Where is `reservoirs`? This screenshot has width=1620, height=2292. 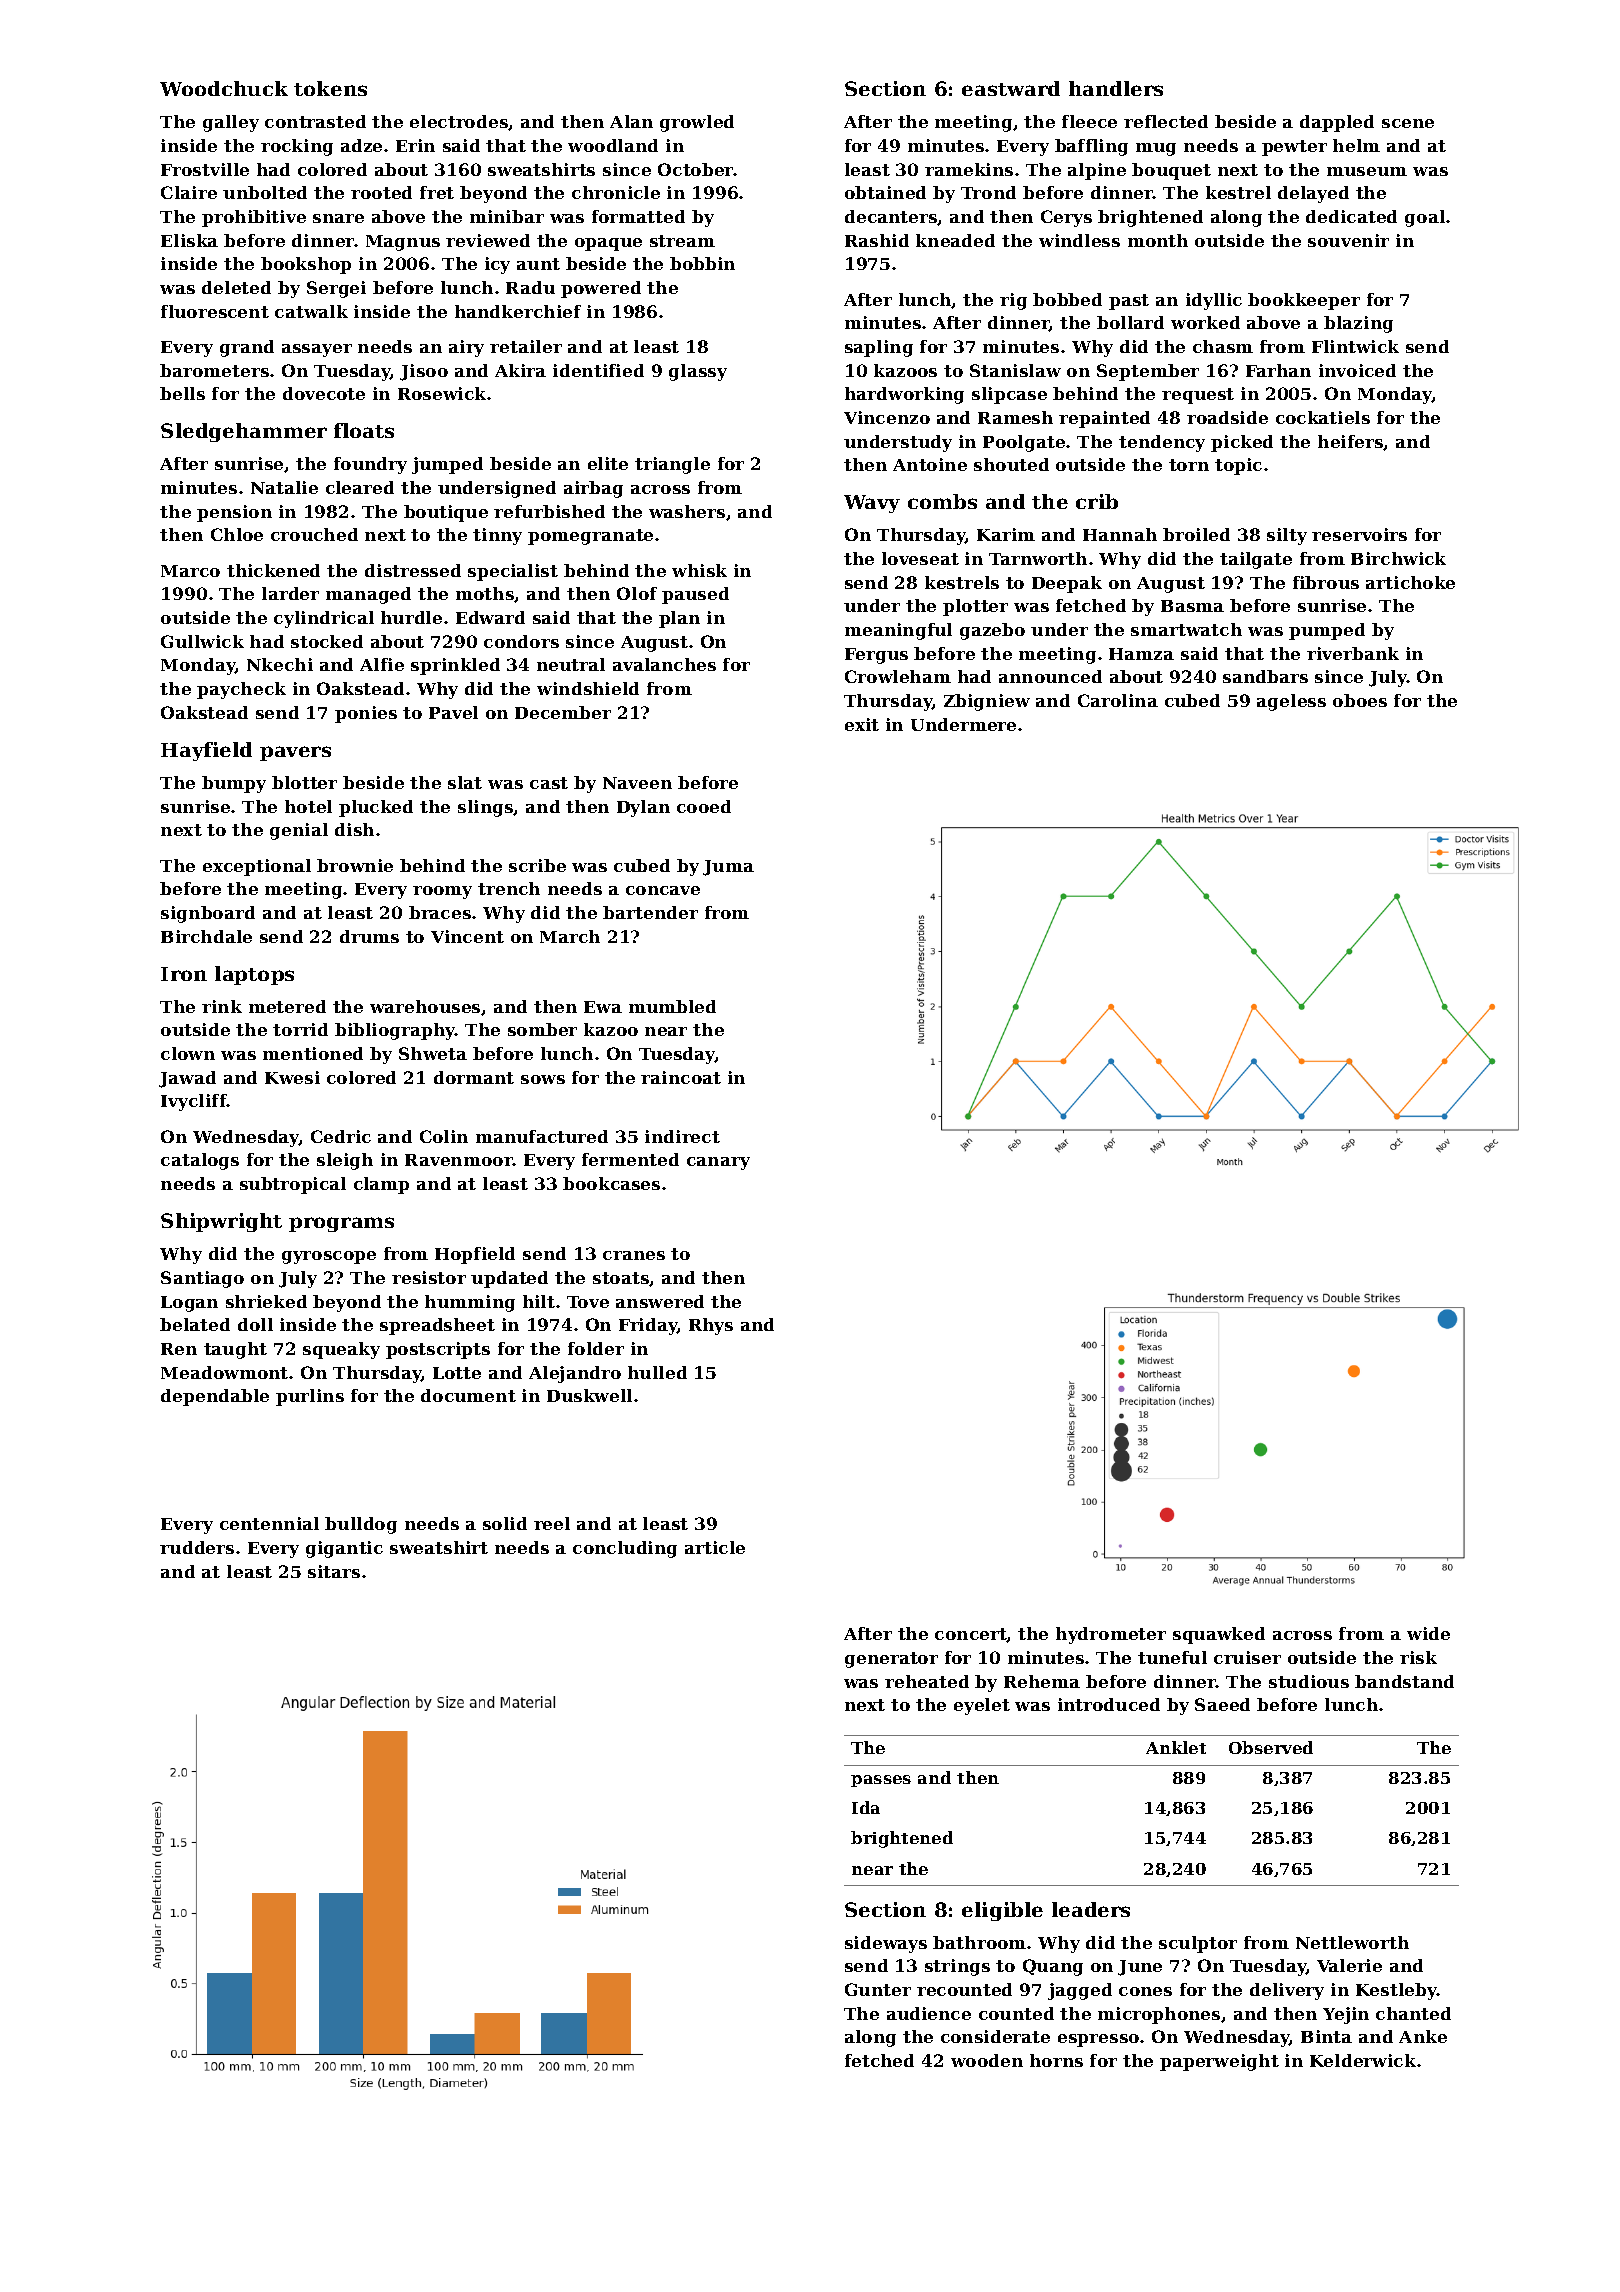
reservoirs is located at coordinates (1359, 534).
